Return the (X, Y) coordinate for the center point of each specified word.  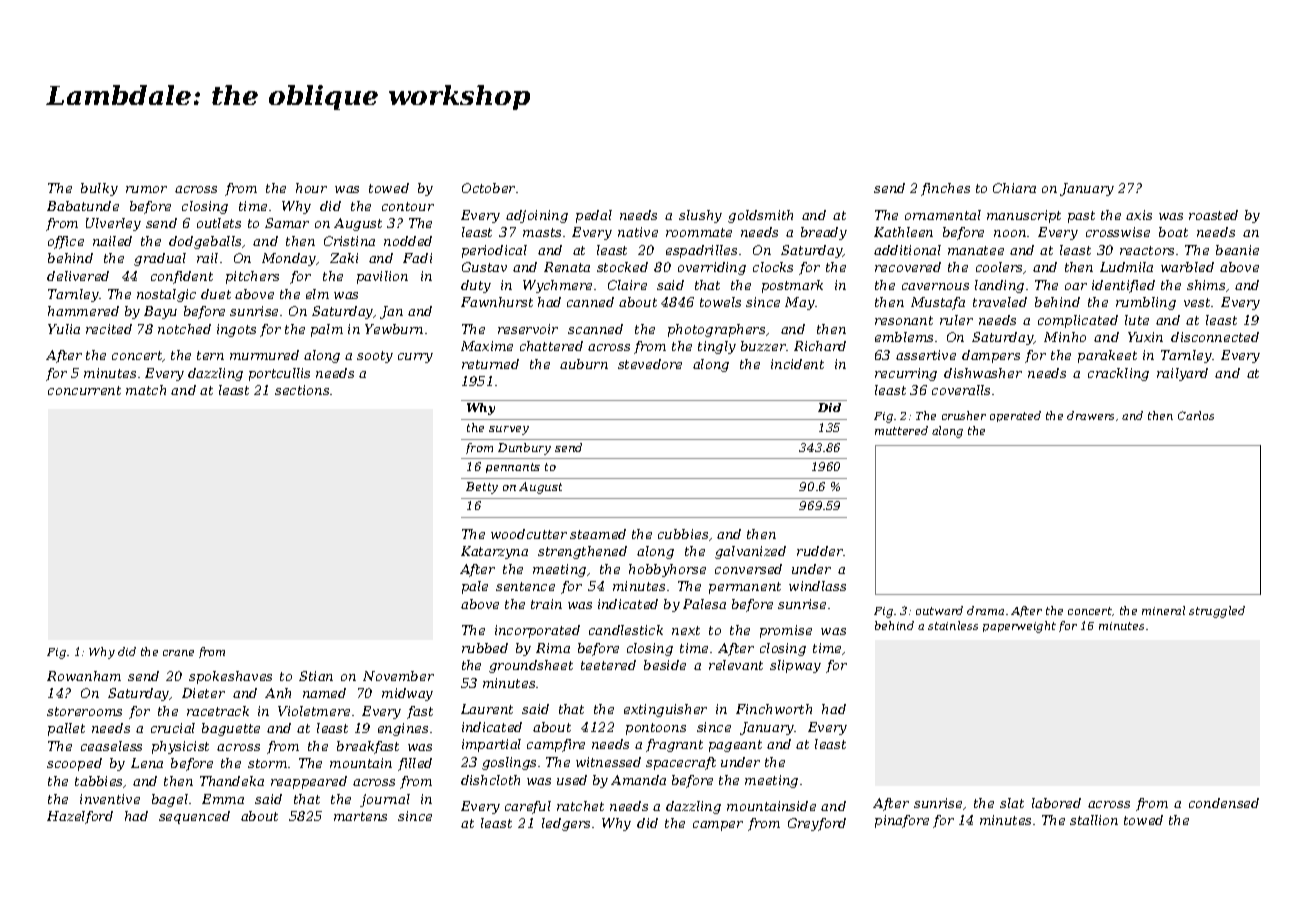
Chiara (1014, 188)
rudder (820, 551)
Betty (482, 488)
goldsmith (760, 216)
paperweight (1019, 627)
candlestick (626, 630)
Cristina (349, 241)
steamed (598, 534)
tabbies (99, 782)
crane (178, 653)
